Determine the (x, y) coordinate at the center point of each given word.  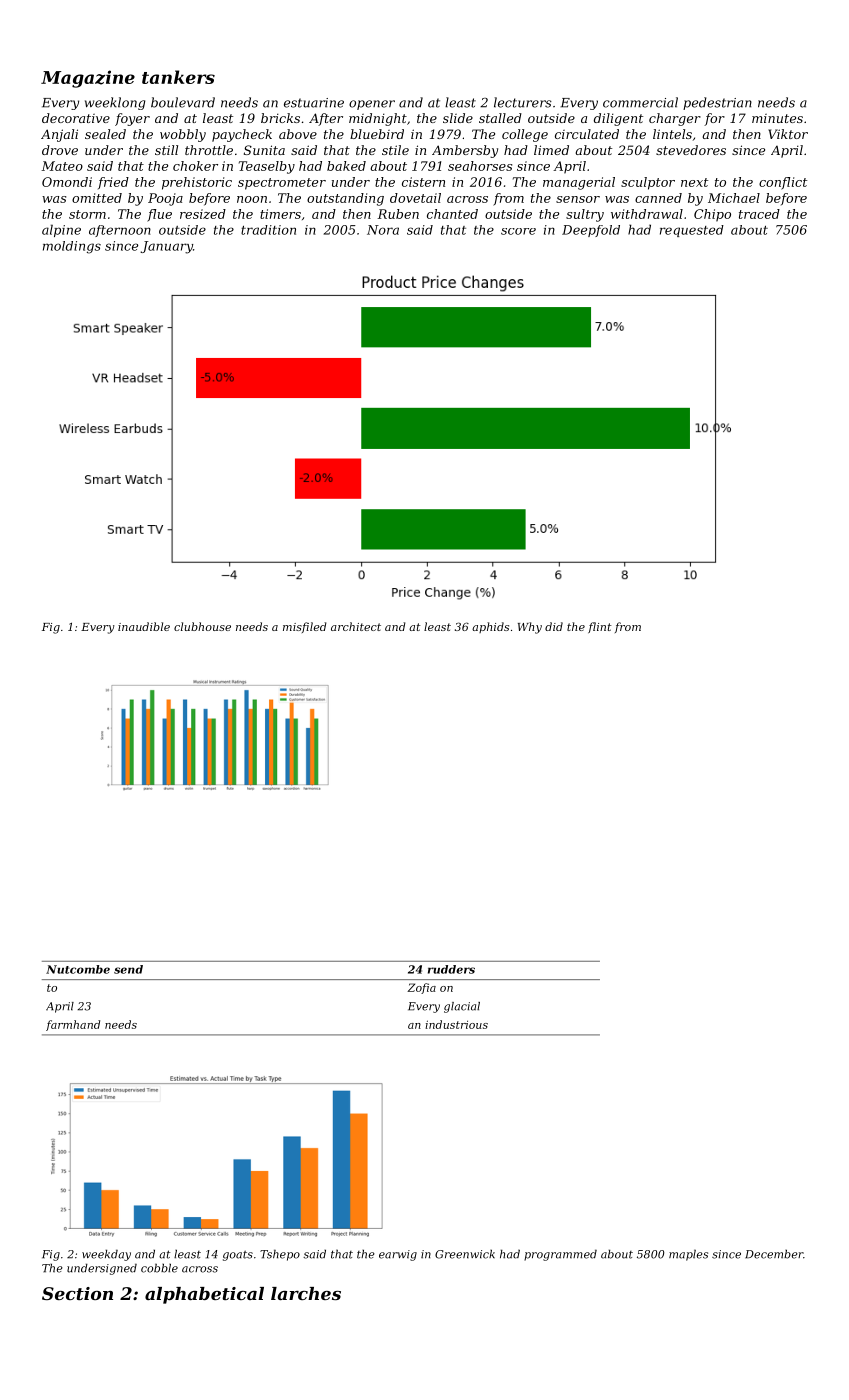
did (554, 626)
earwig (398, 1255)
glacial (462, 1007)
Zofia (421, 988)
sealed (105, 134)
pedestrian (717, 103)
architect (356, 626)
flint (600, 627)
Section (77, 1293)
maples (688, 1255)
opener (372, 105)
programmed (560, 1255)
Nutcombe (78, 969)
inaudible (144, 626)
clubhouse (202, 626)
